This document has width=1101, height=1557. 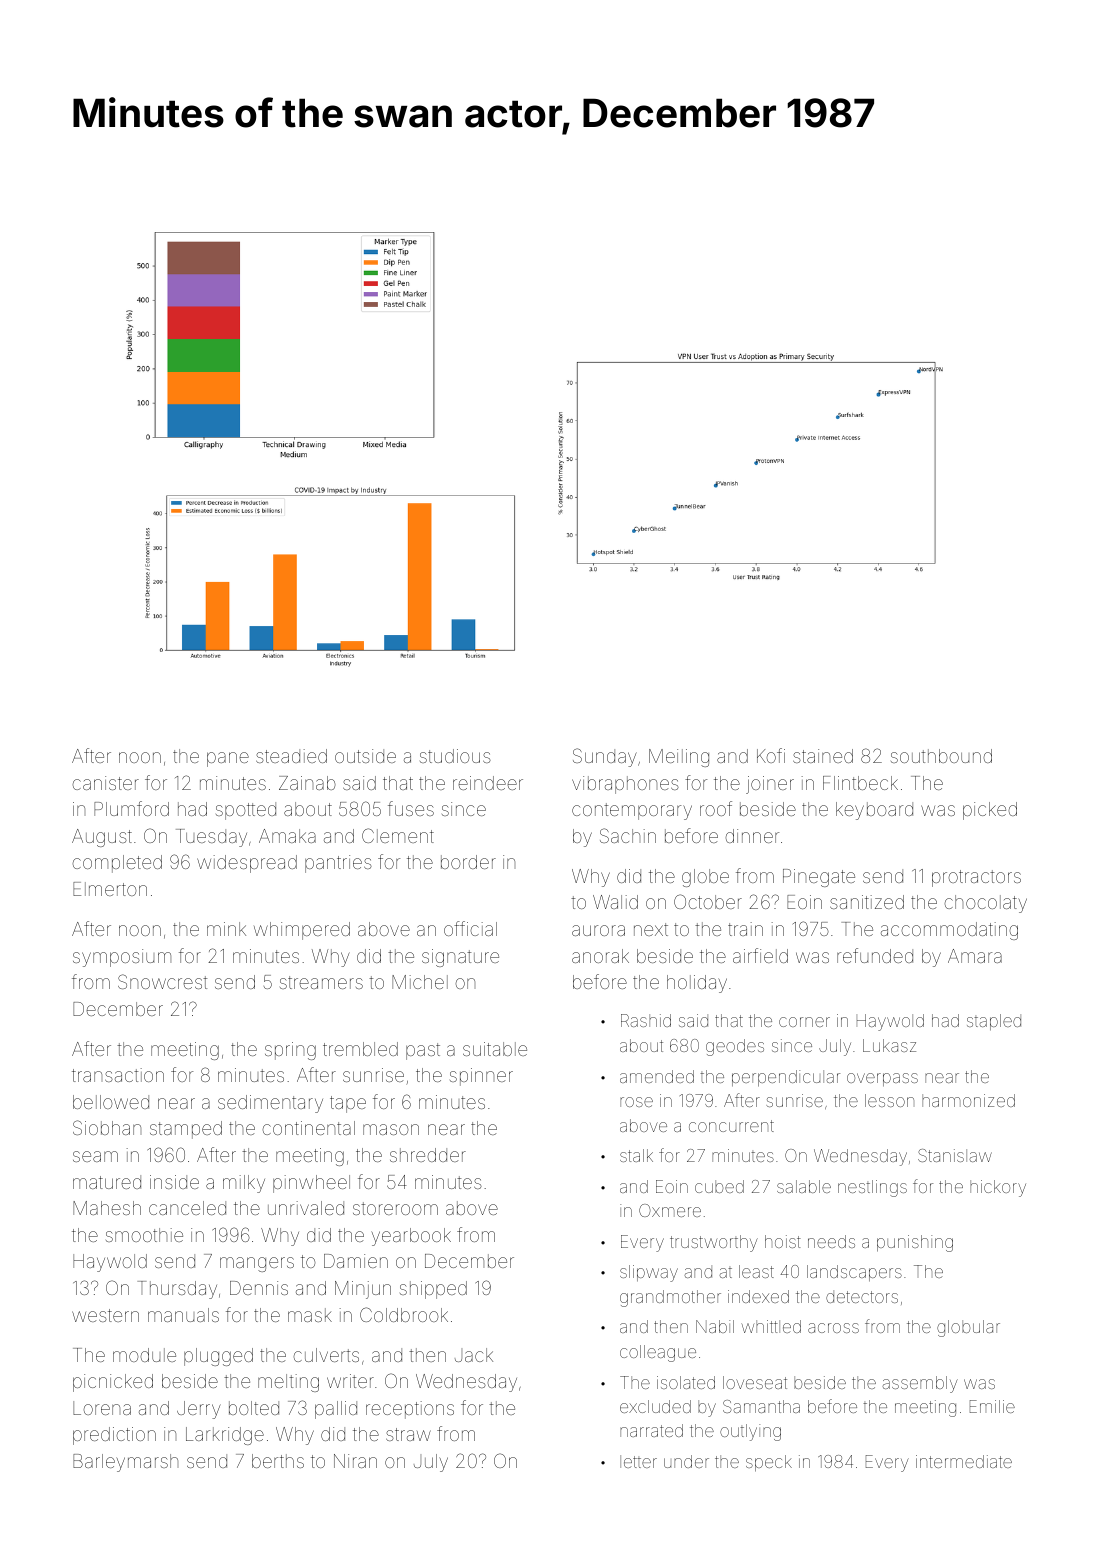 I want to click on official, so click(x=470, y=928).
